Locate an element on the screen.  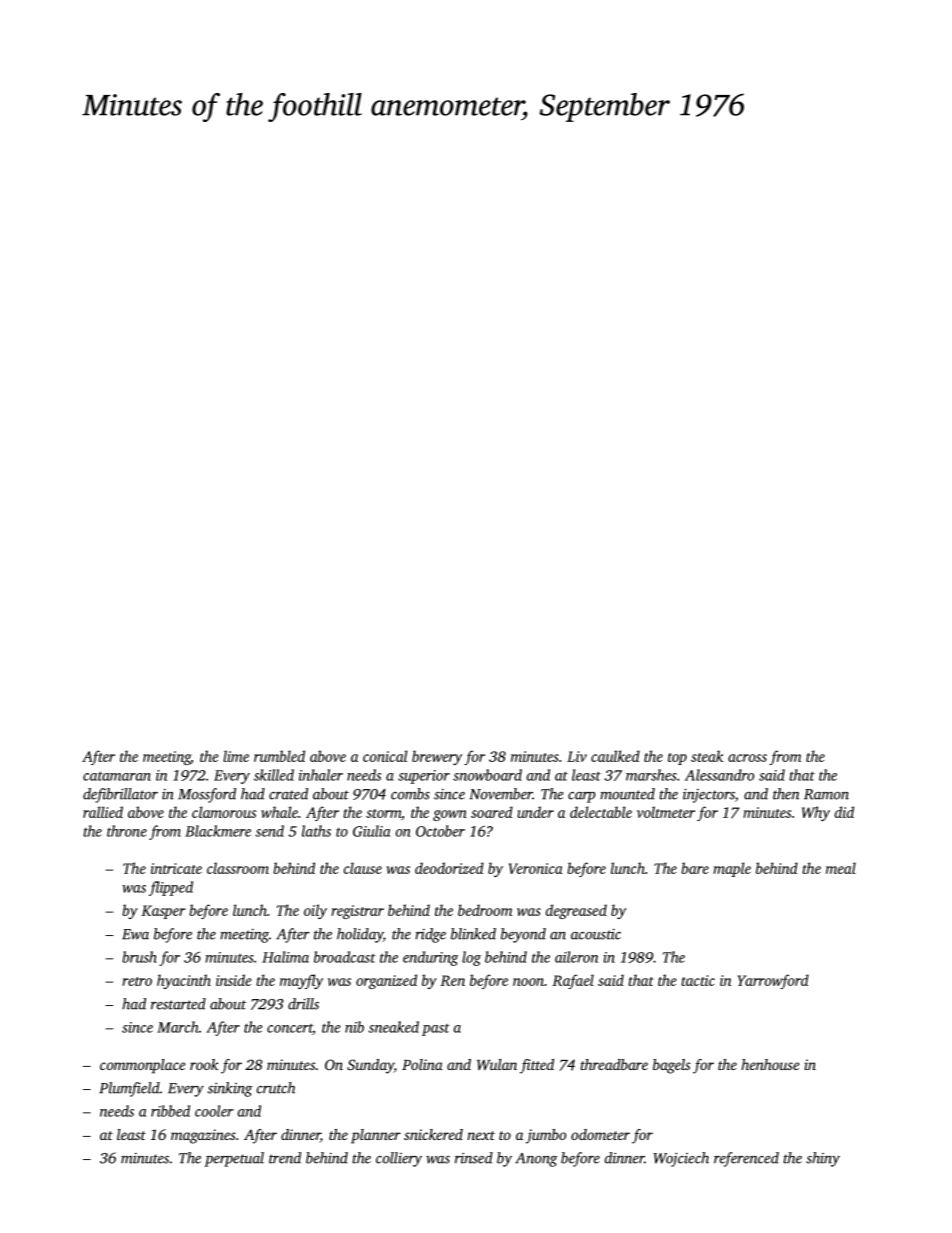
lime is located at coordinates (236, 756).
